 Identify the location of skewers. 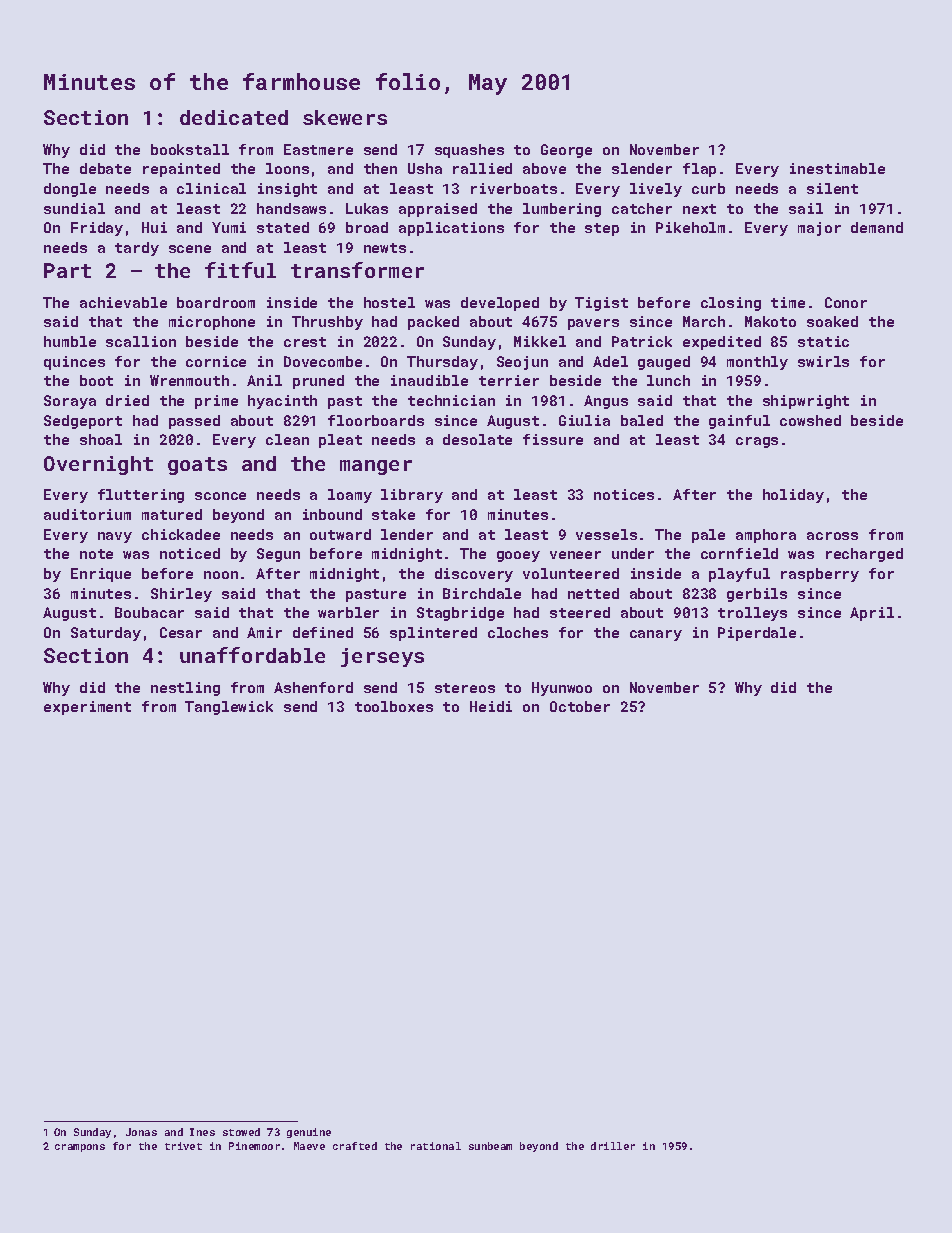
(345, 117).
